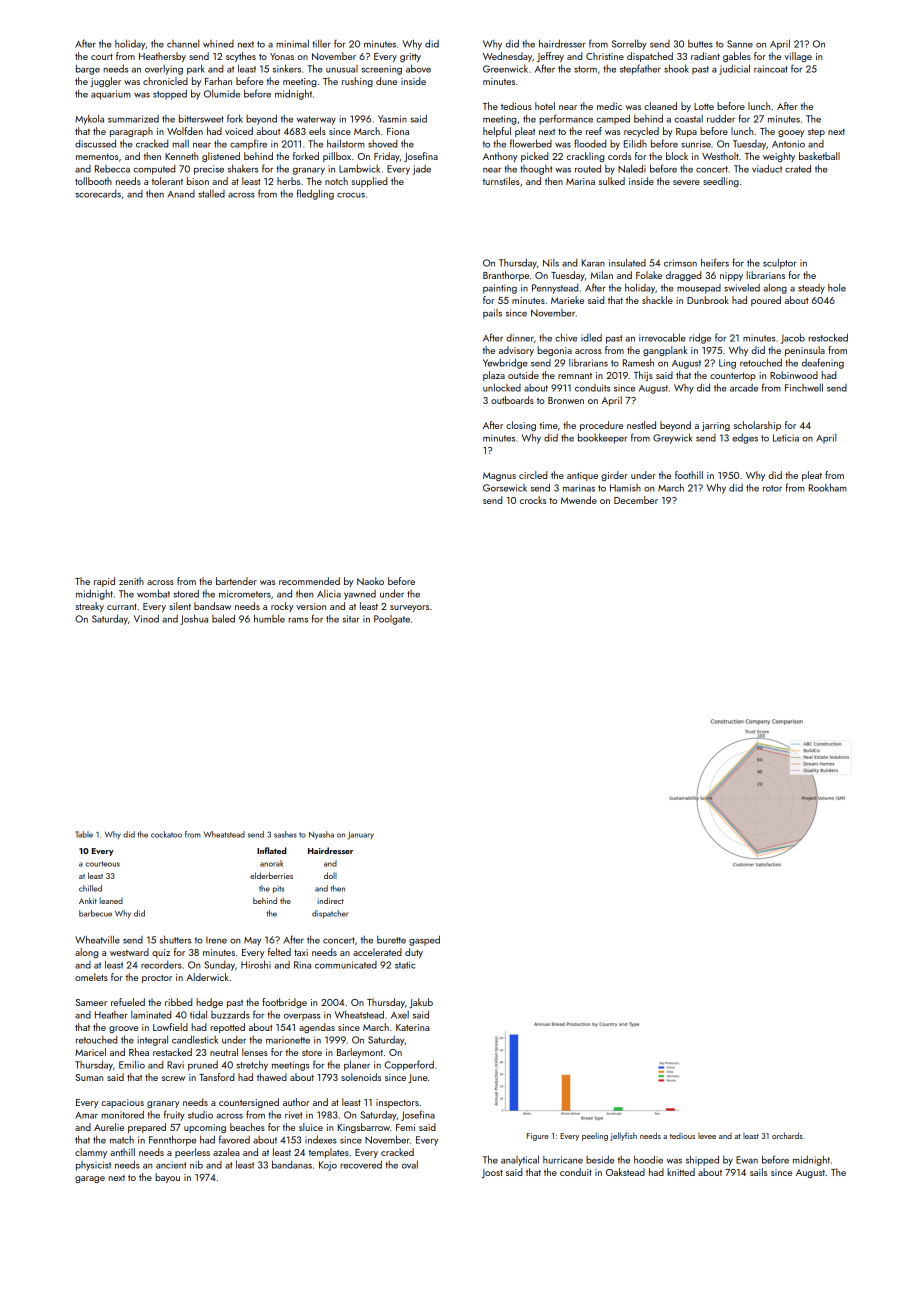 The height and width of the screenshot is (1308, 924). Describe the element at coordinates (328, 1166) in the screenshot. I see `Kojo` at that location.
